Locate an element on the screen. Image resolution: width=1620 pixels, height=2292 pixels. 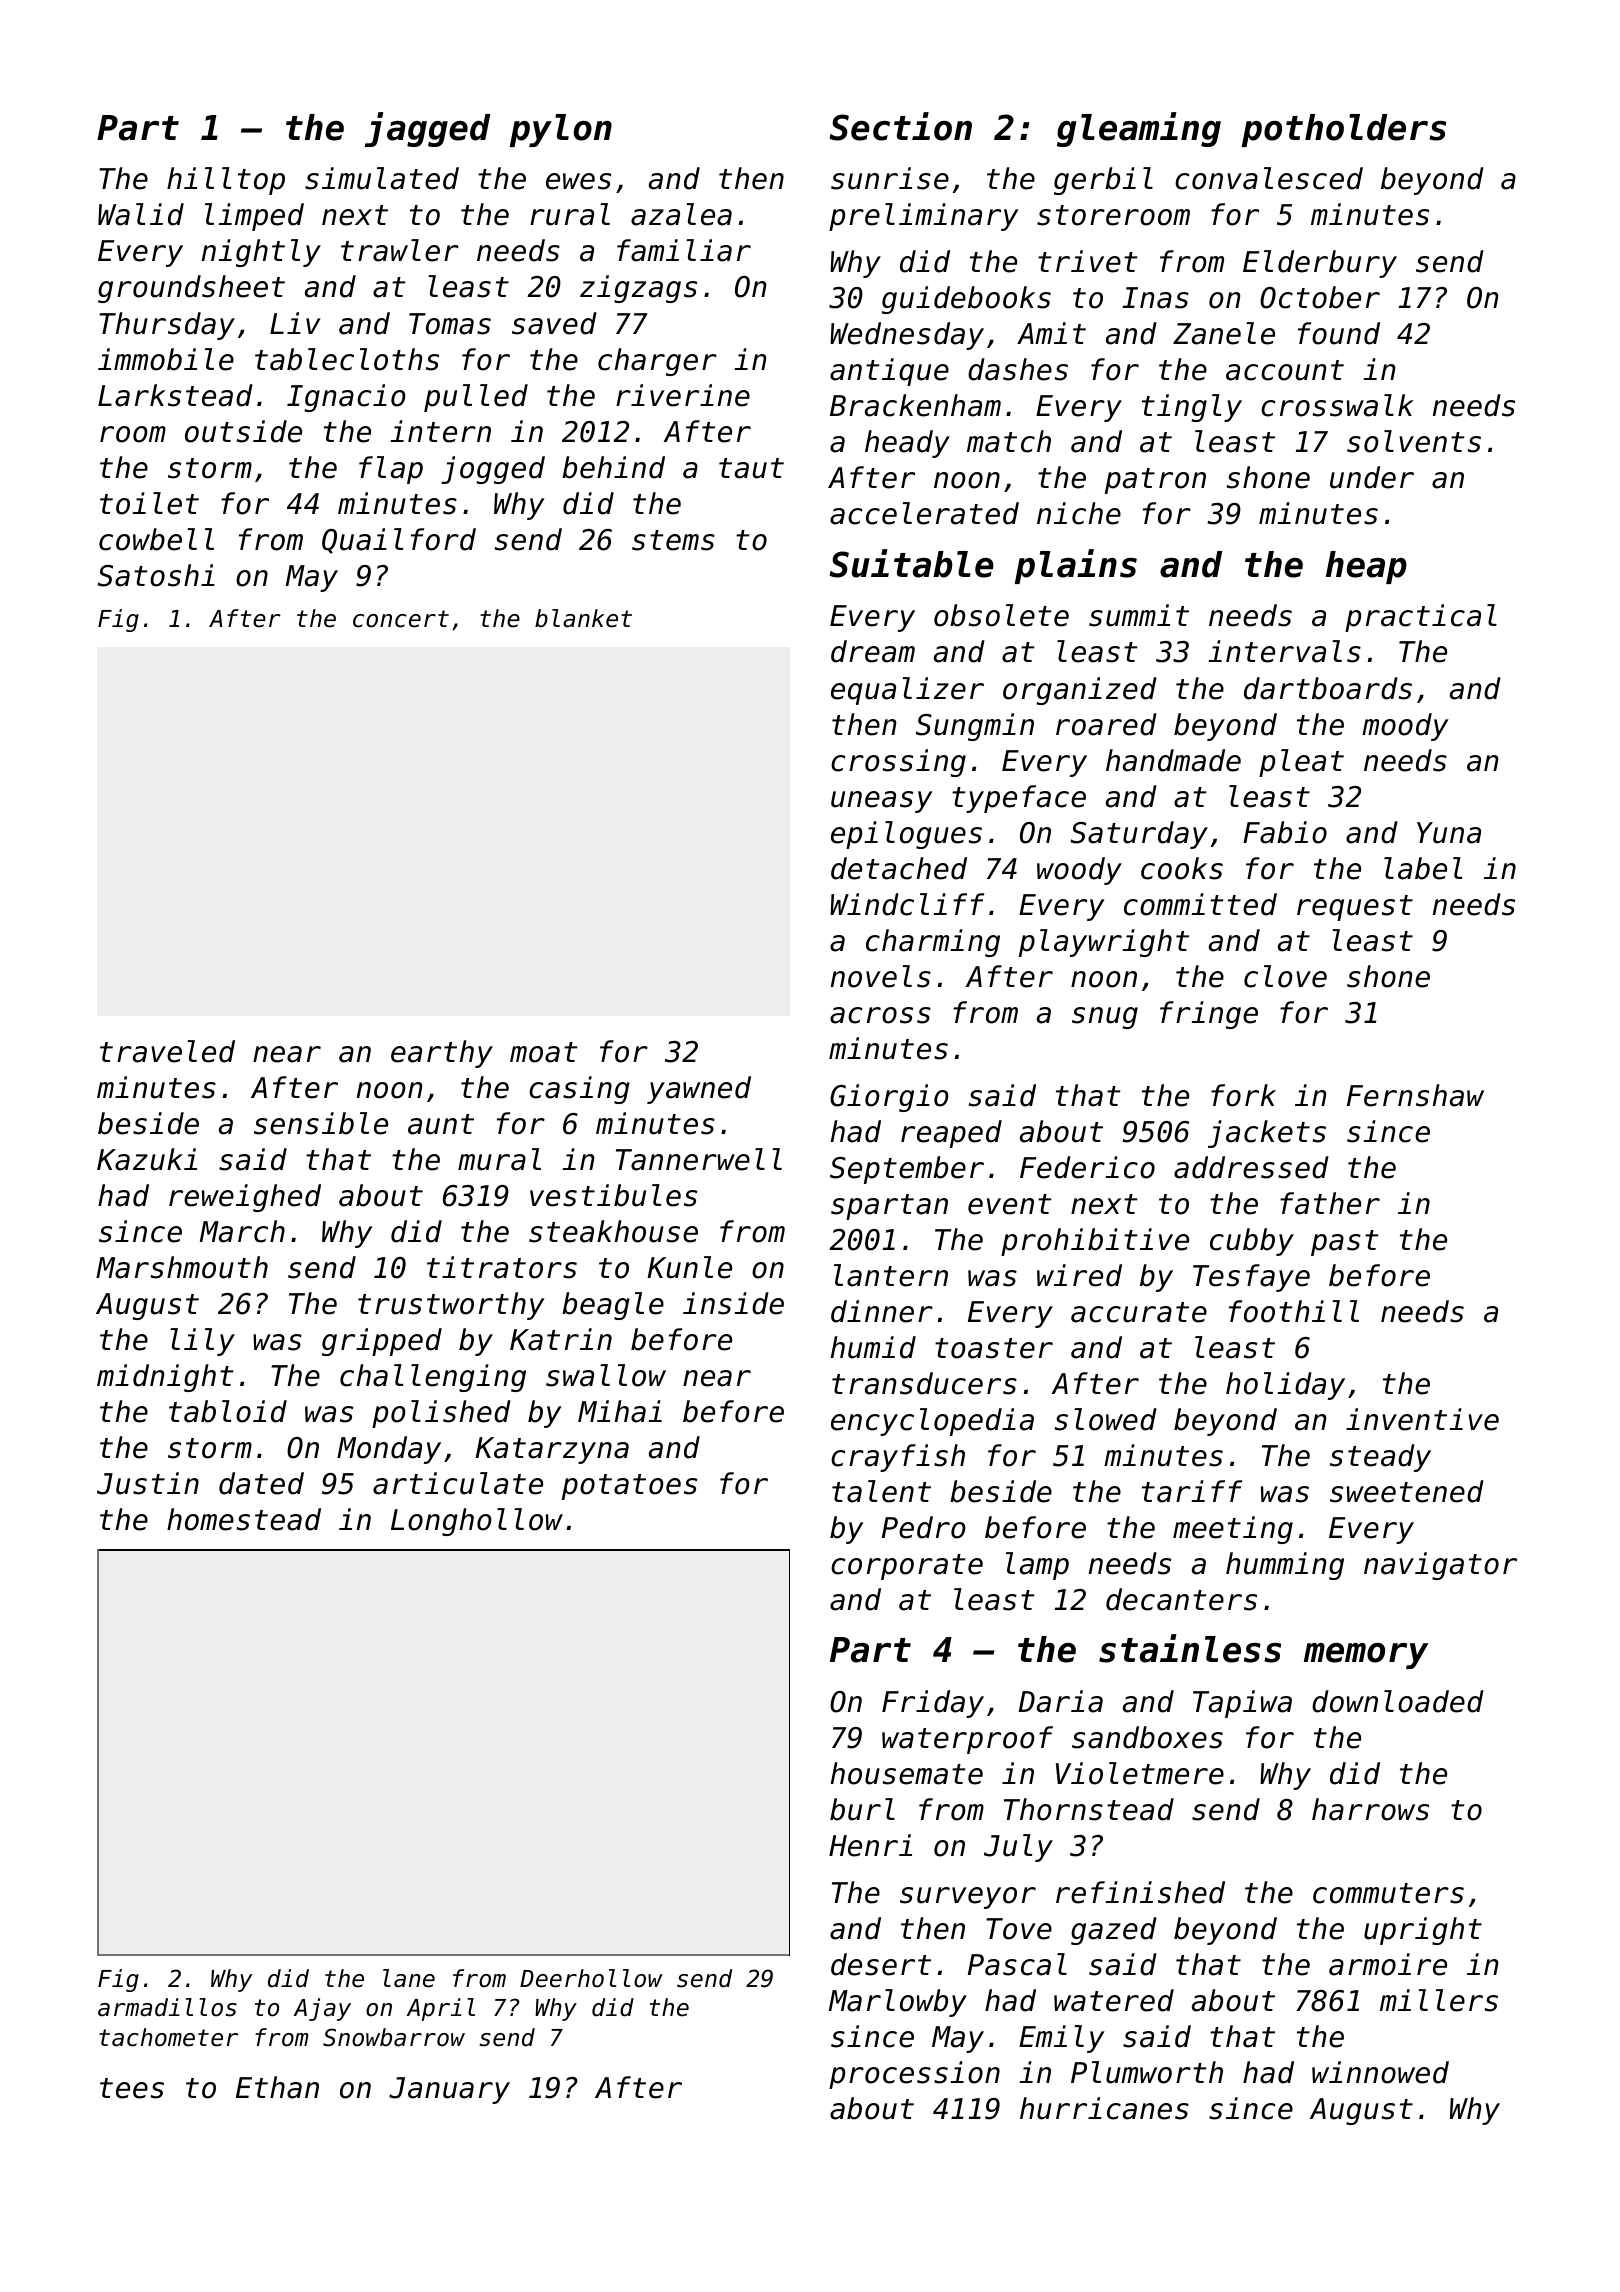
Section is located at coordinates (900, 126).
